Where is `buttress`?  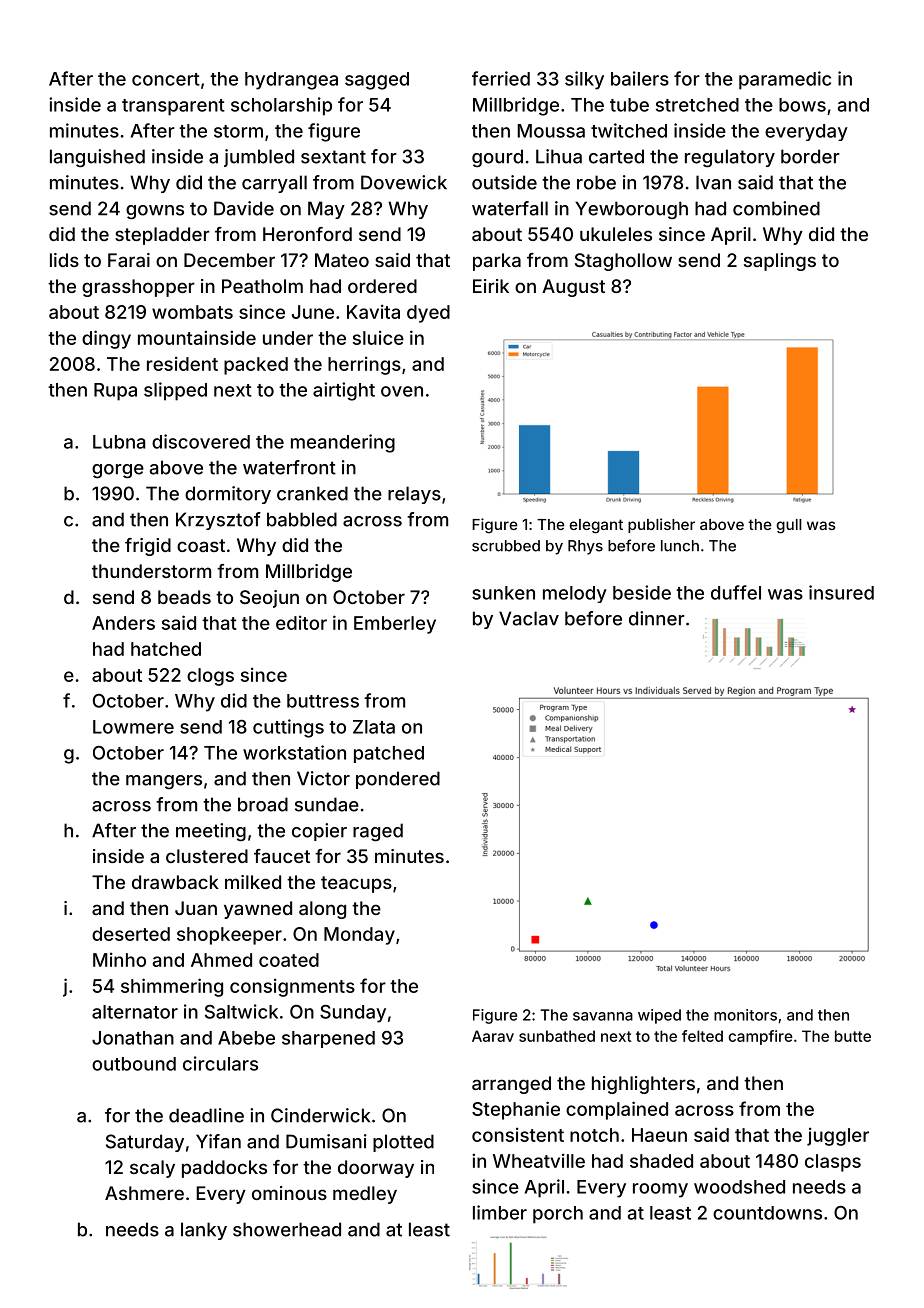
buttress is located at coordinates (323, 701).
